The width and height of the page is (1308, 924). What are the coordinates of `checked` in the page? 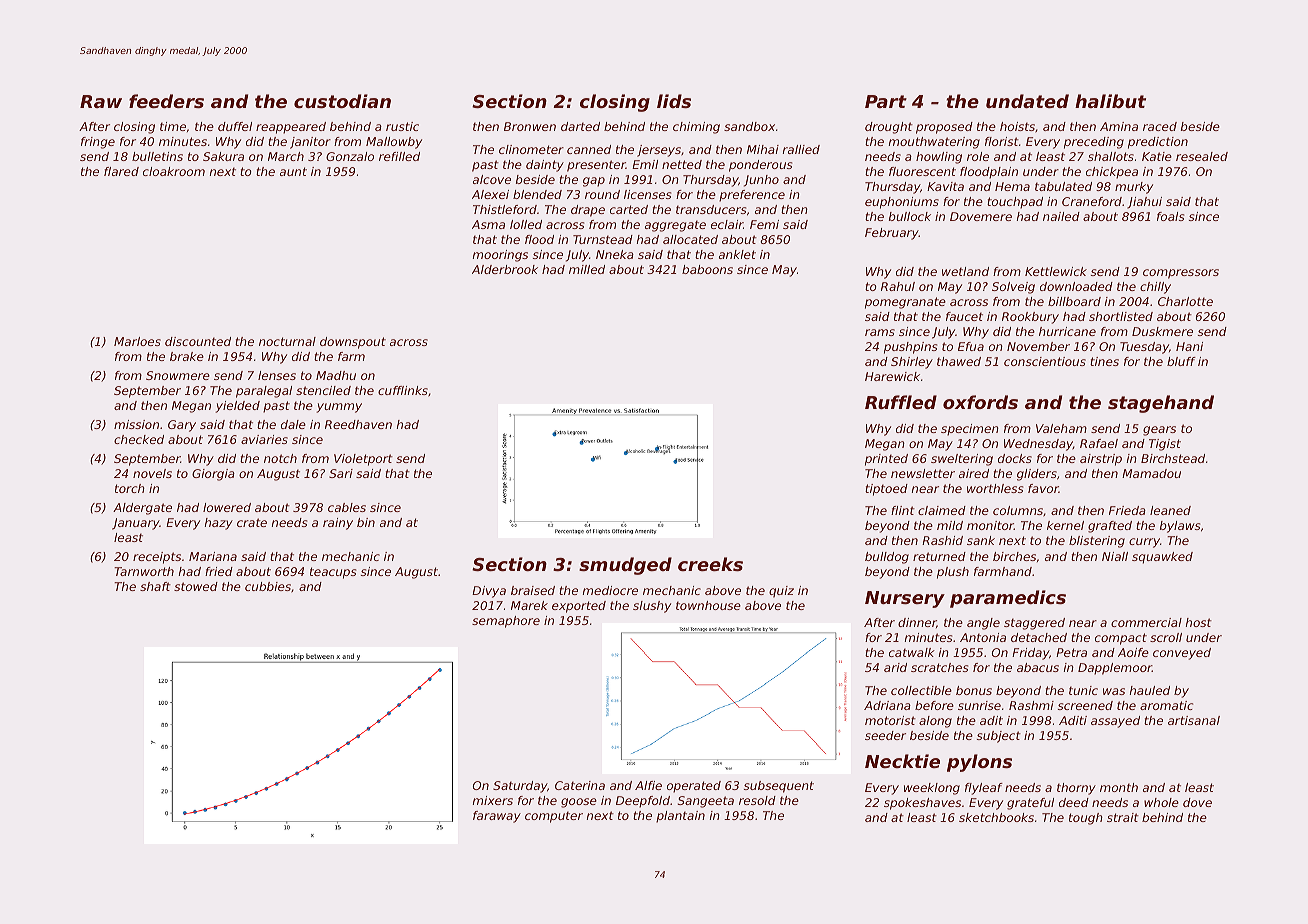 It's located at (139, 439).
